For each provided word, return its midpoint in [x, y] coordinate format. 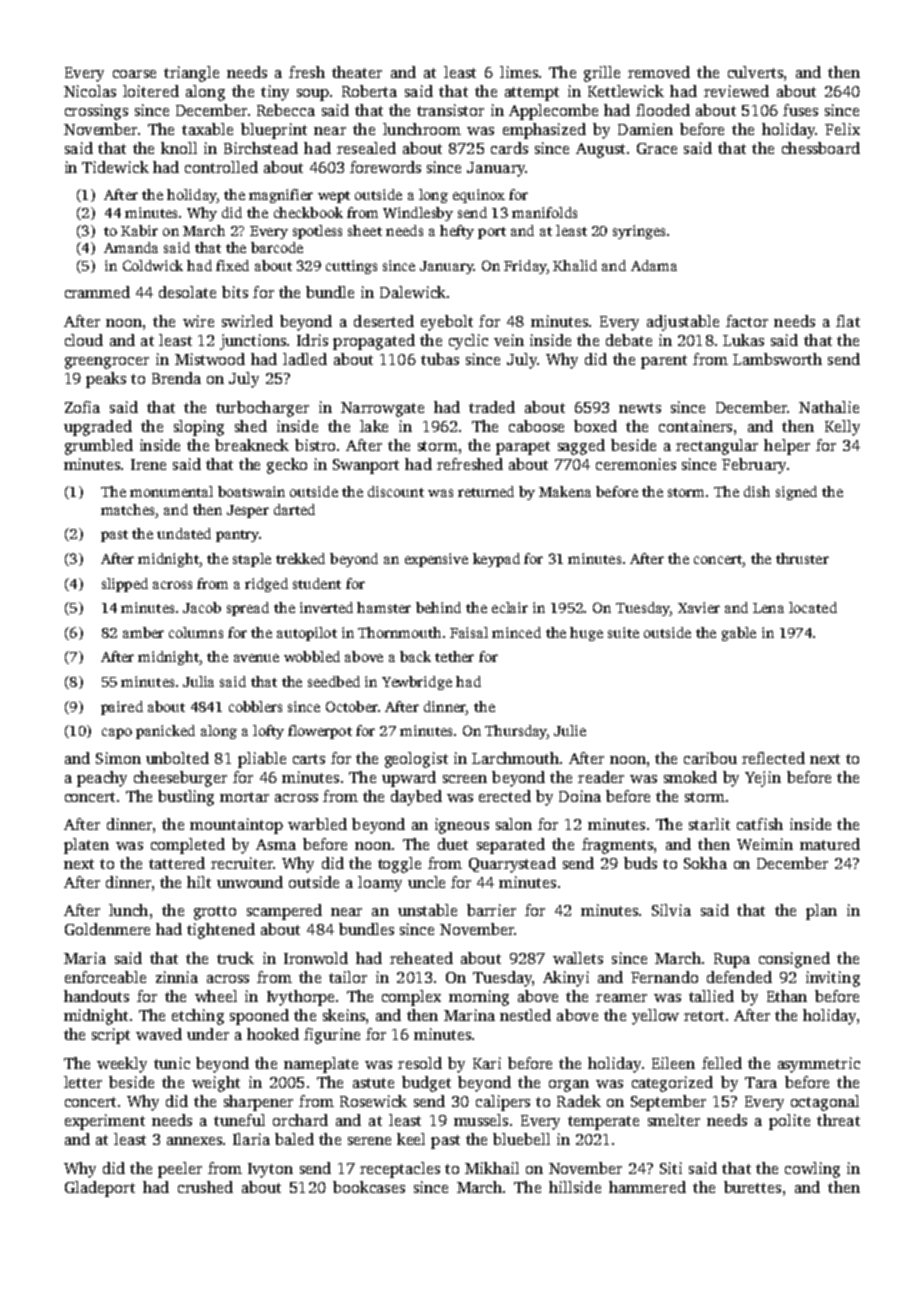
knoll [179, 148]
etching [198, 1017]
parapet [523, 448]
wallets [578, 958]
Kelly [842, 428]
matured [830, 844]
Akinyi [566, 979]
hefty [457, 232]
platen [86, 846]
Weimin [765, 844]
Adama [654, 265]
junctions [253, 342]
